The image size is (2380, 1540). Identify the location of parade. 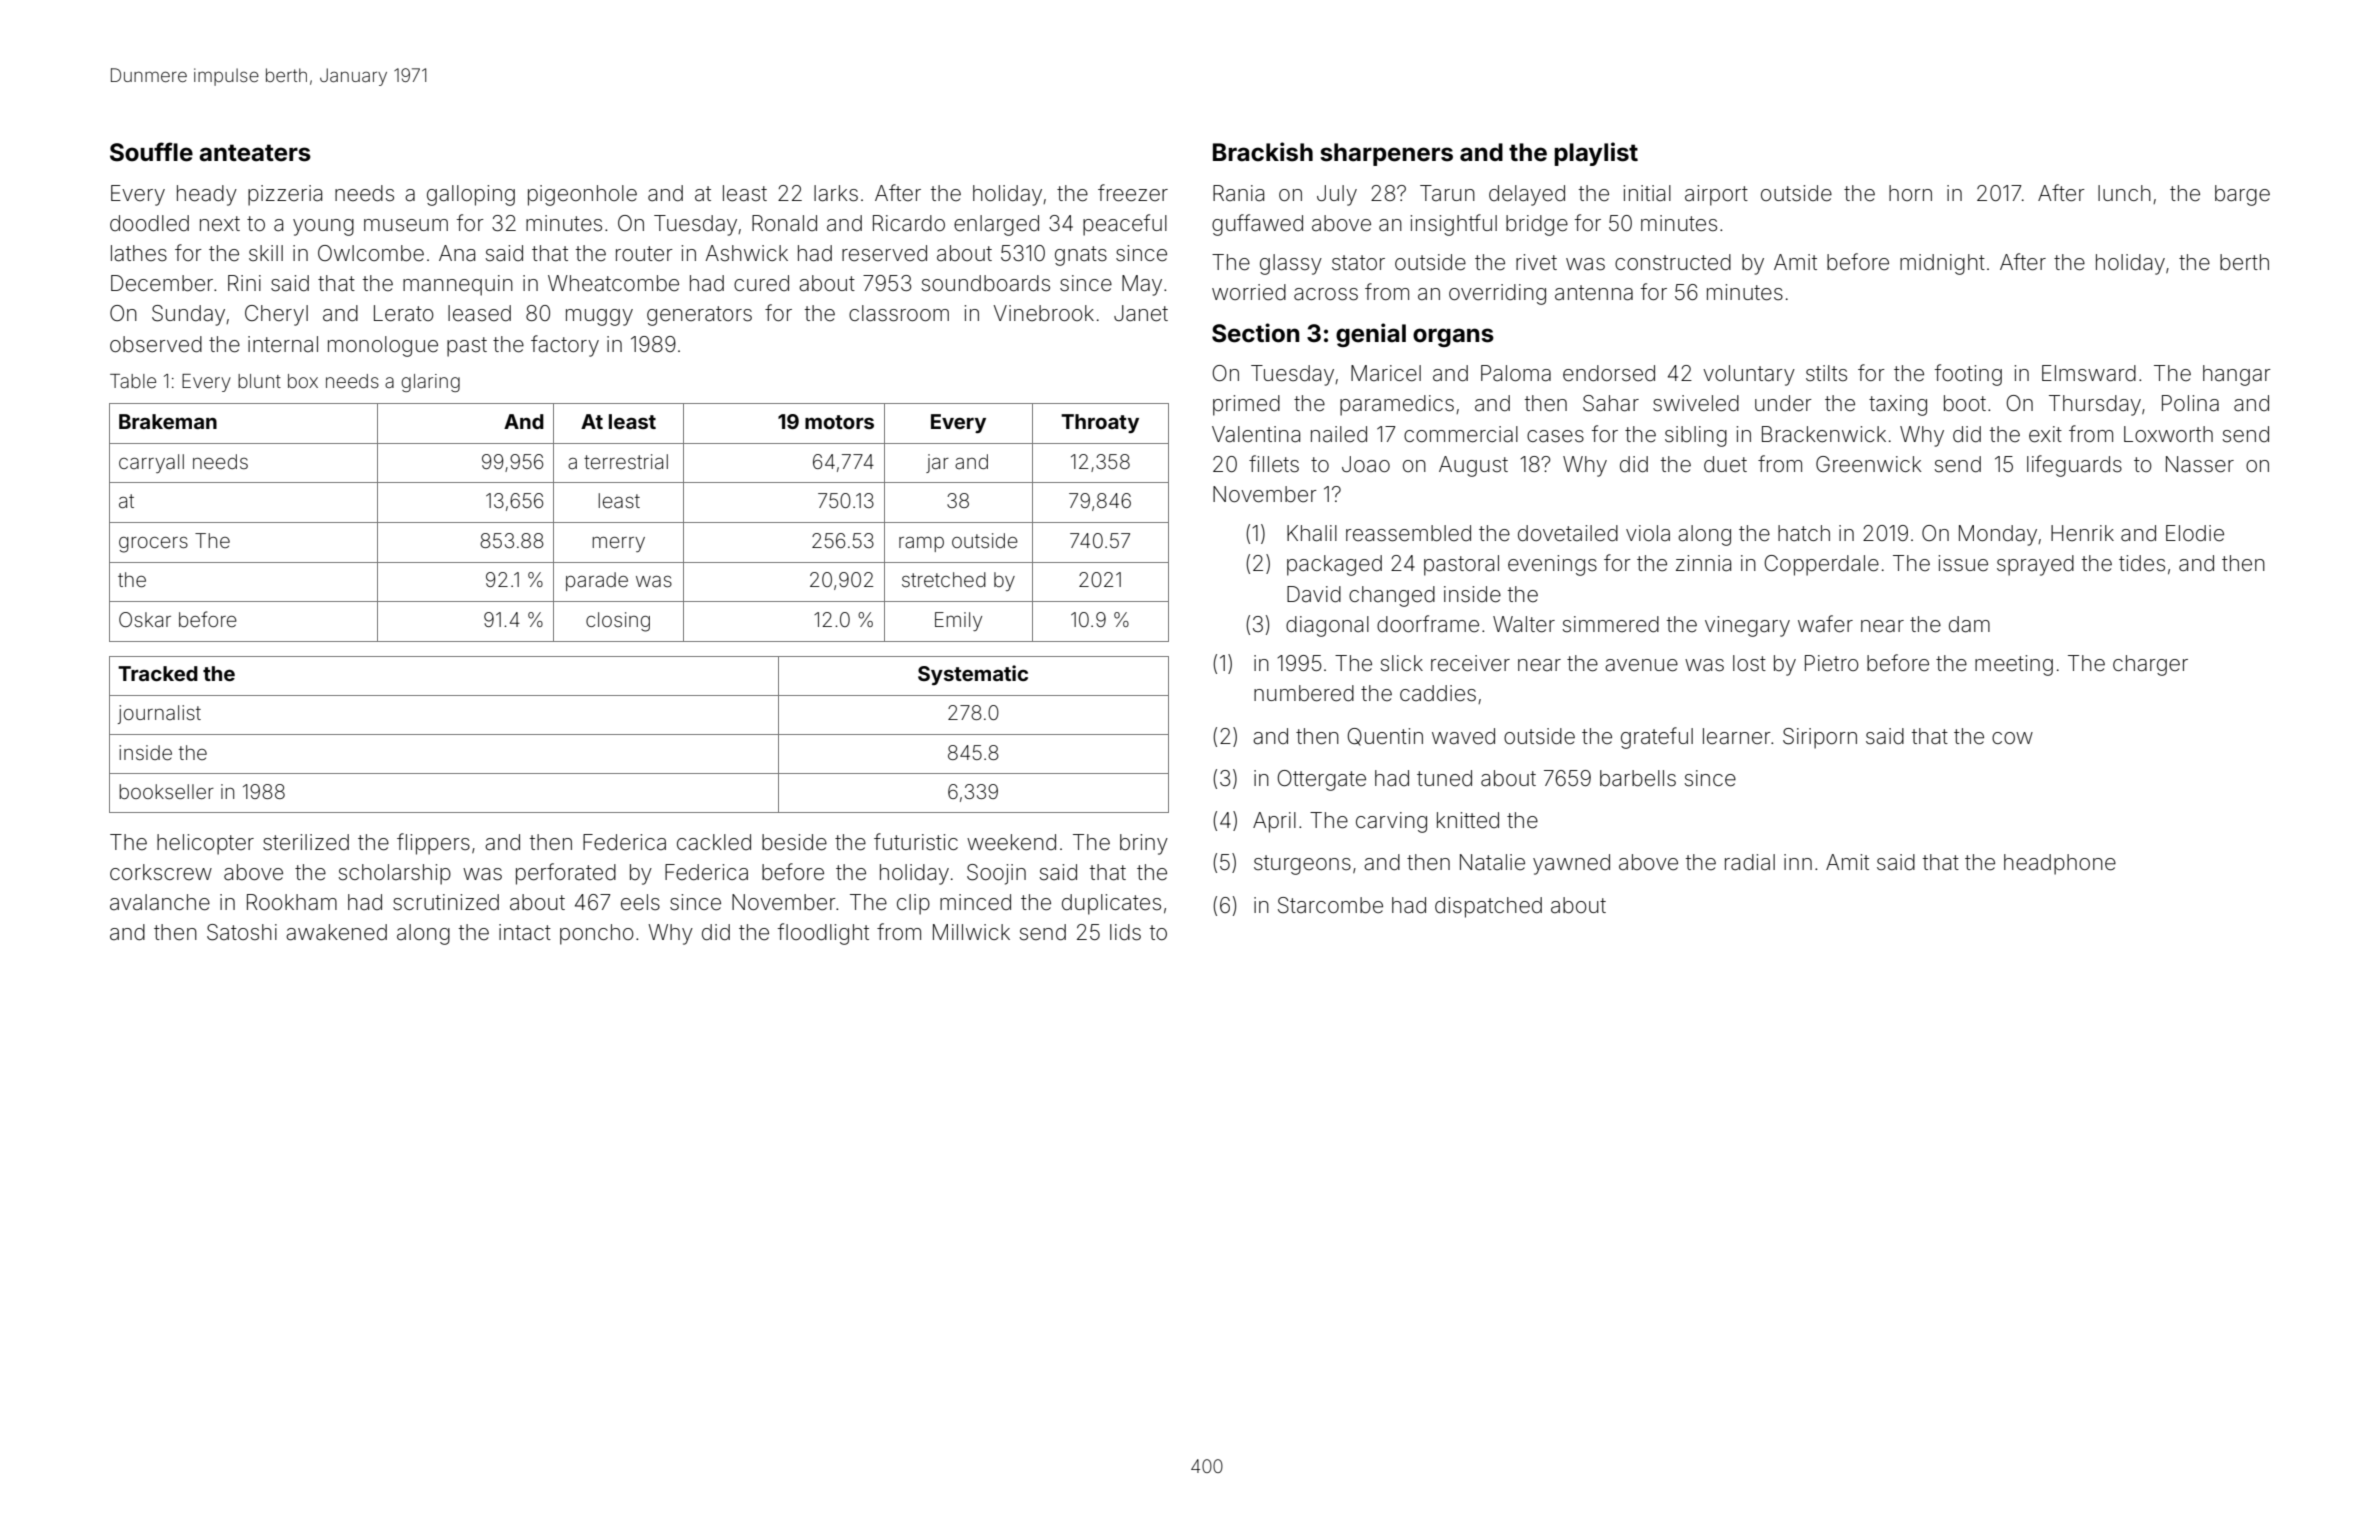
(597, 581).
